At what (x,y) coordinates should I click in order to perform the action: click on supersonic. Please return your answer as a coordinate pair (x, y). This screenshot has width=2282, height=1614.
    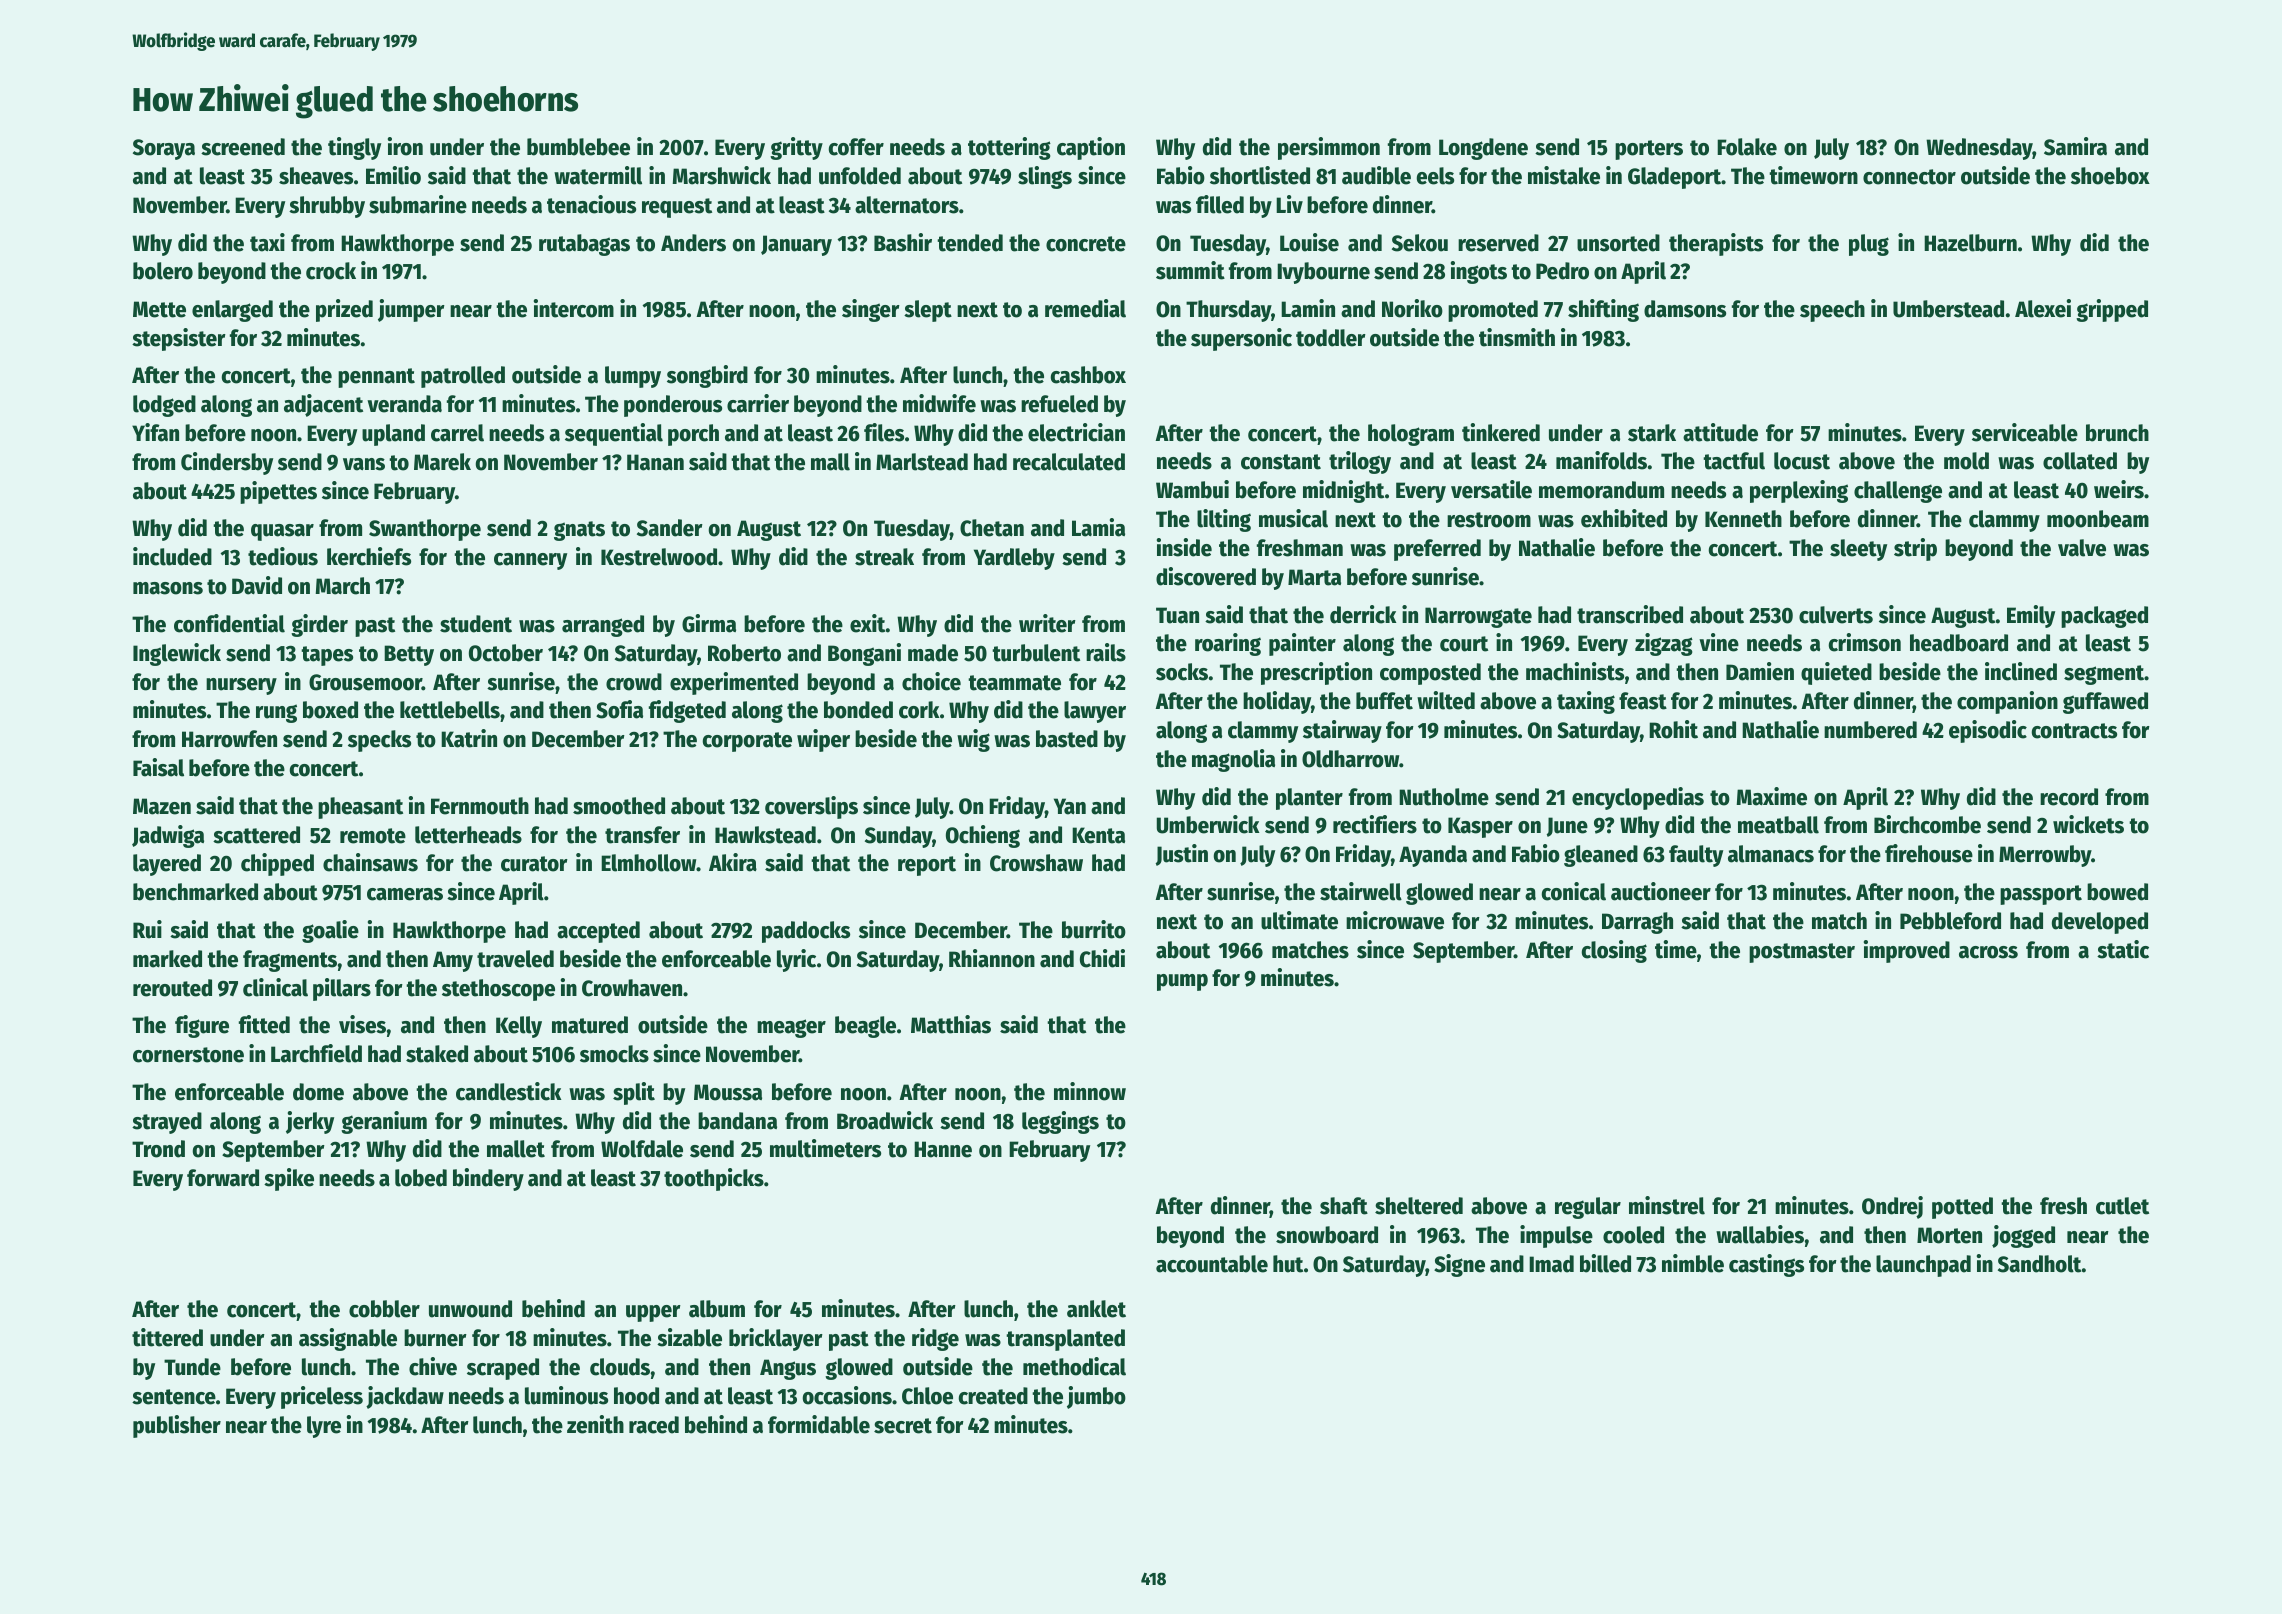
    Looking at the image, I should click on (1241, 339).
